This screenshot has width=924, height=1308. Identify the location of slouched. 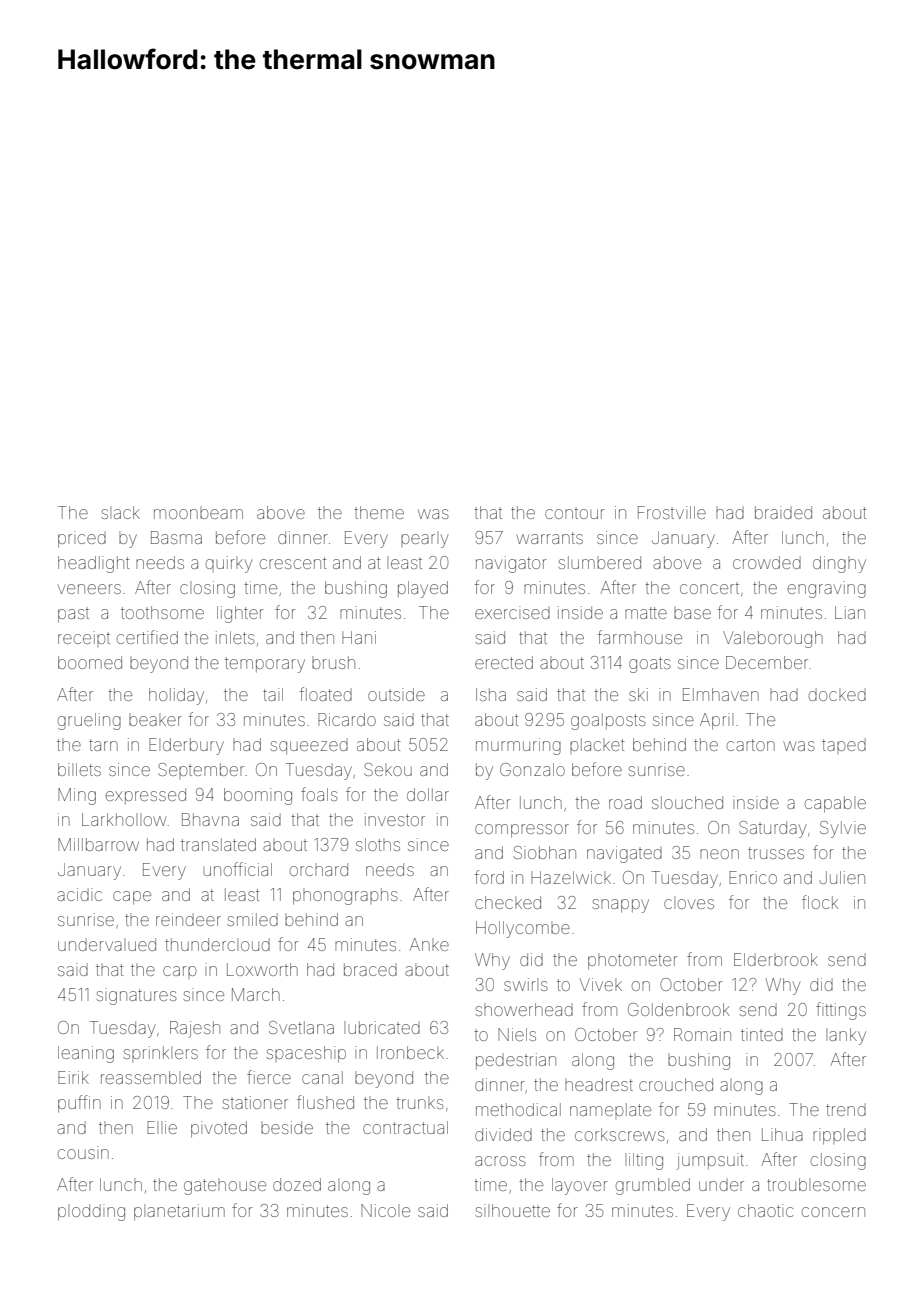
(687, 802).
